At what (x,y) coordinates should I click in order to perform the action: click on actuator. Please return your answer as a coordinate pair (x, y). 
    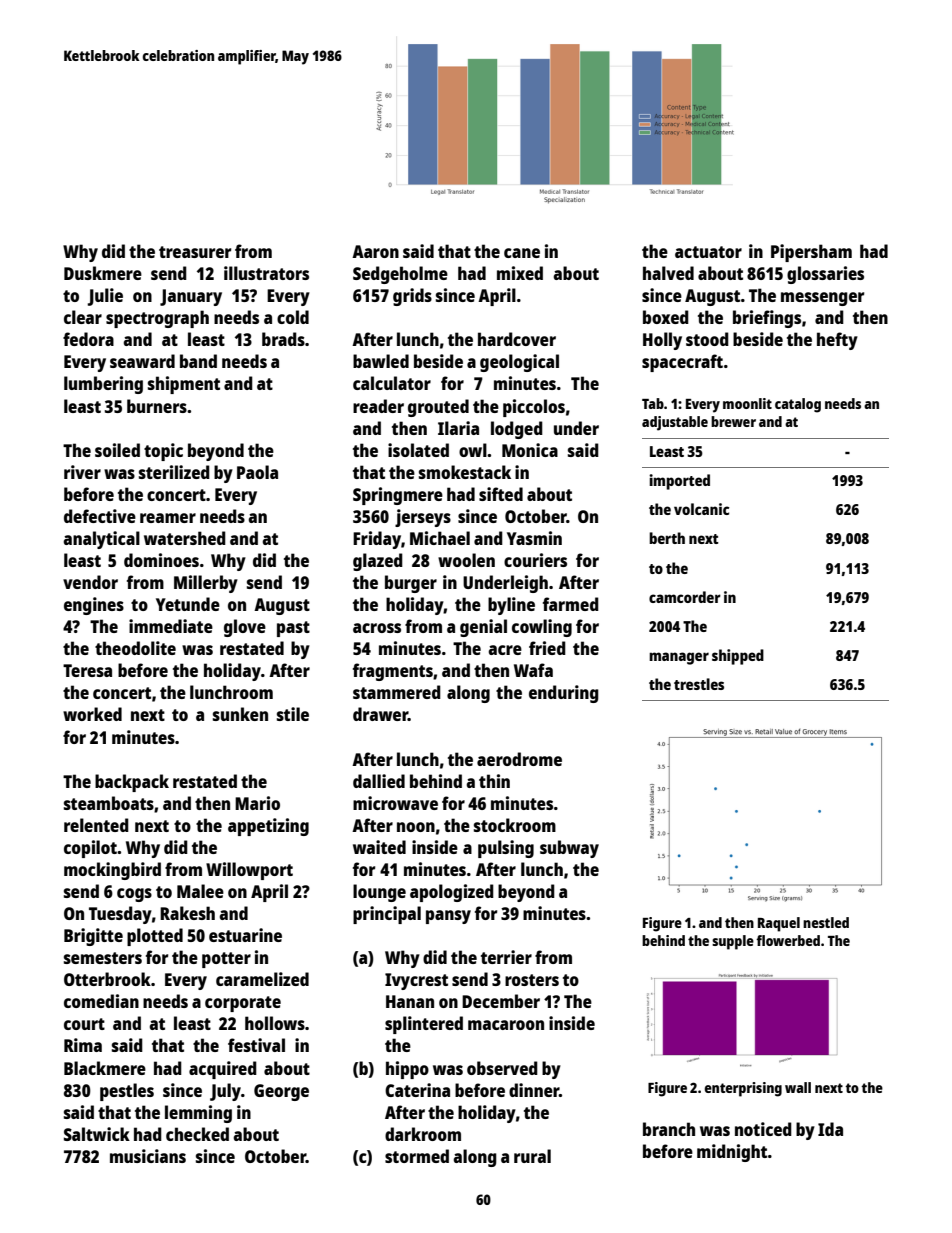
    Looking at the image, I should click on (708, 252).
